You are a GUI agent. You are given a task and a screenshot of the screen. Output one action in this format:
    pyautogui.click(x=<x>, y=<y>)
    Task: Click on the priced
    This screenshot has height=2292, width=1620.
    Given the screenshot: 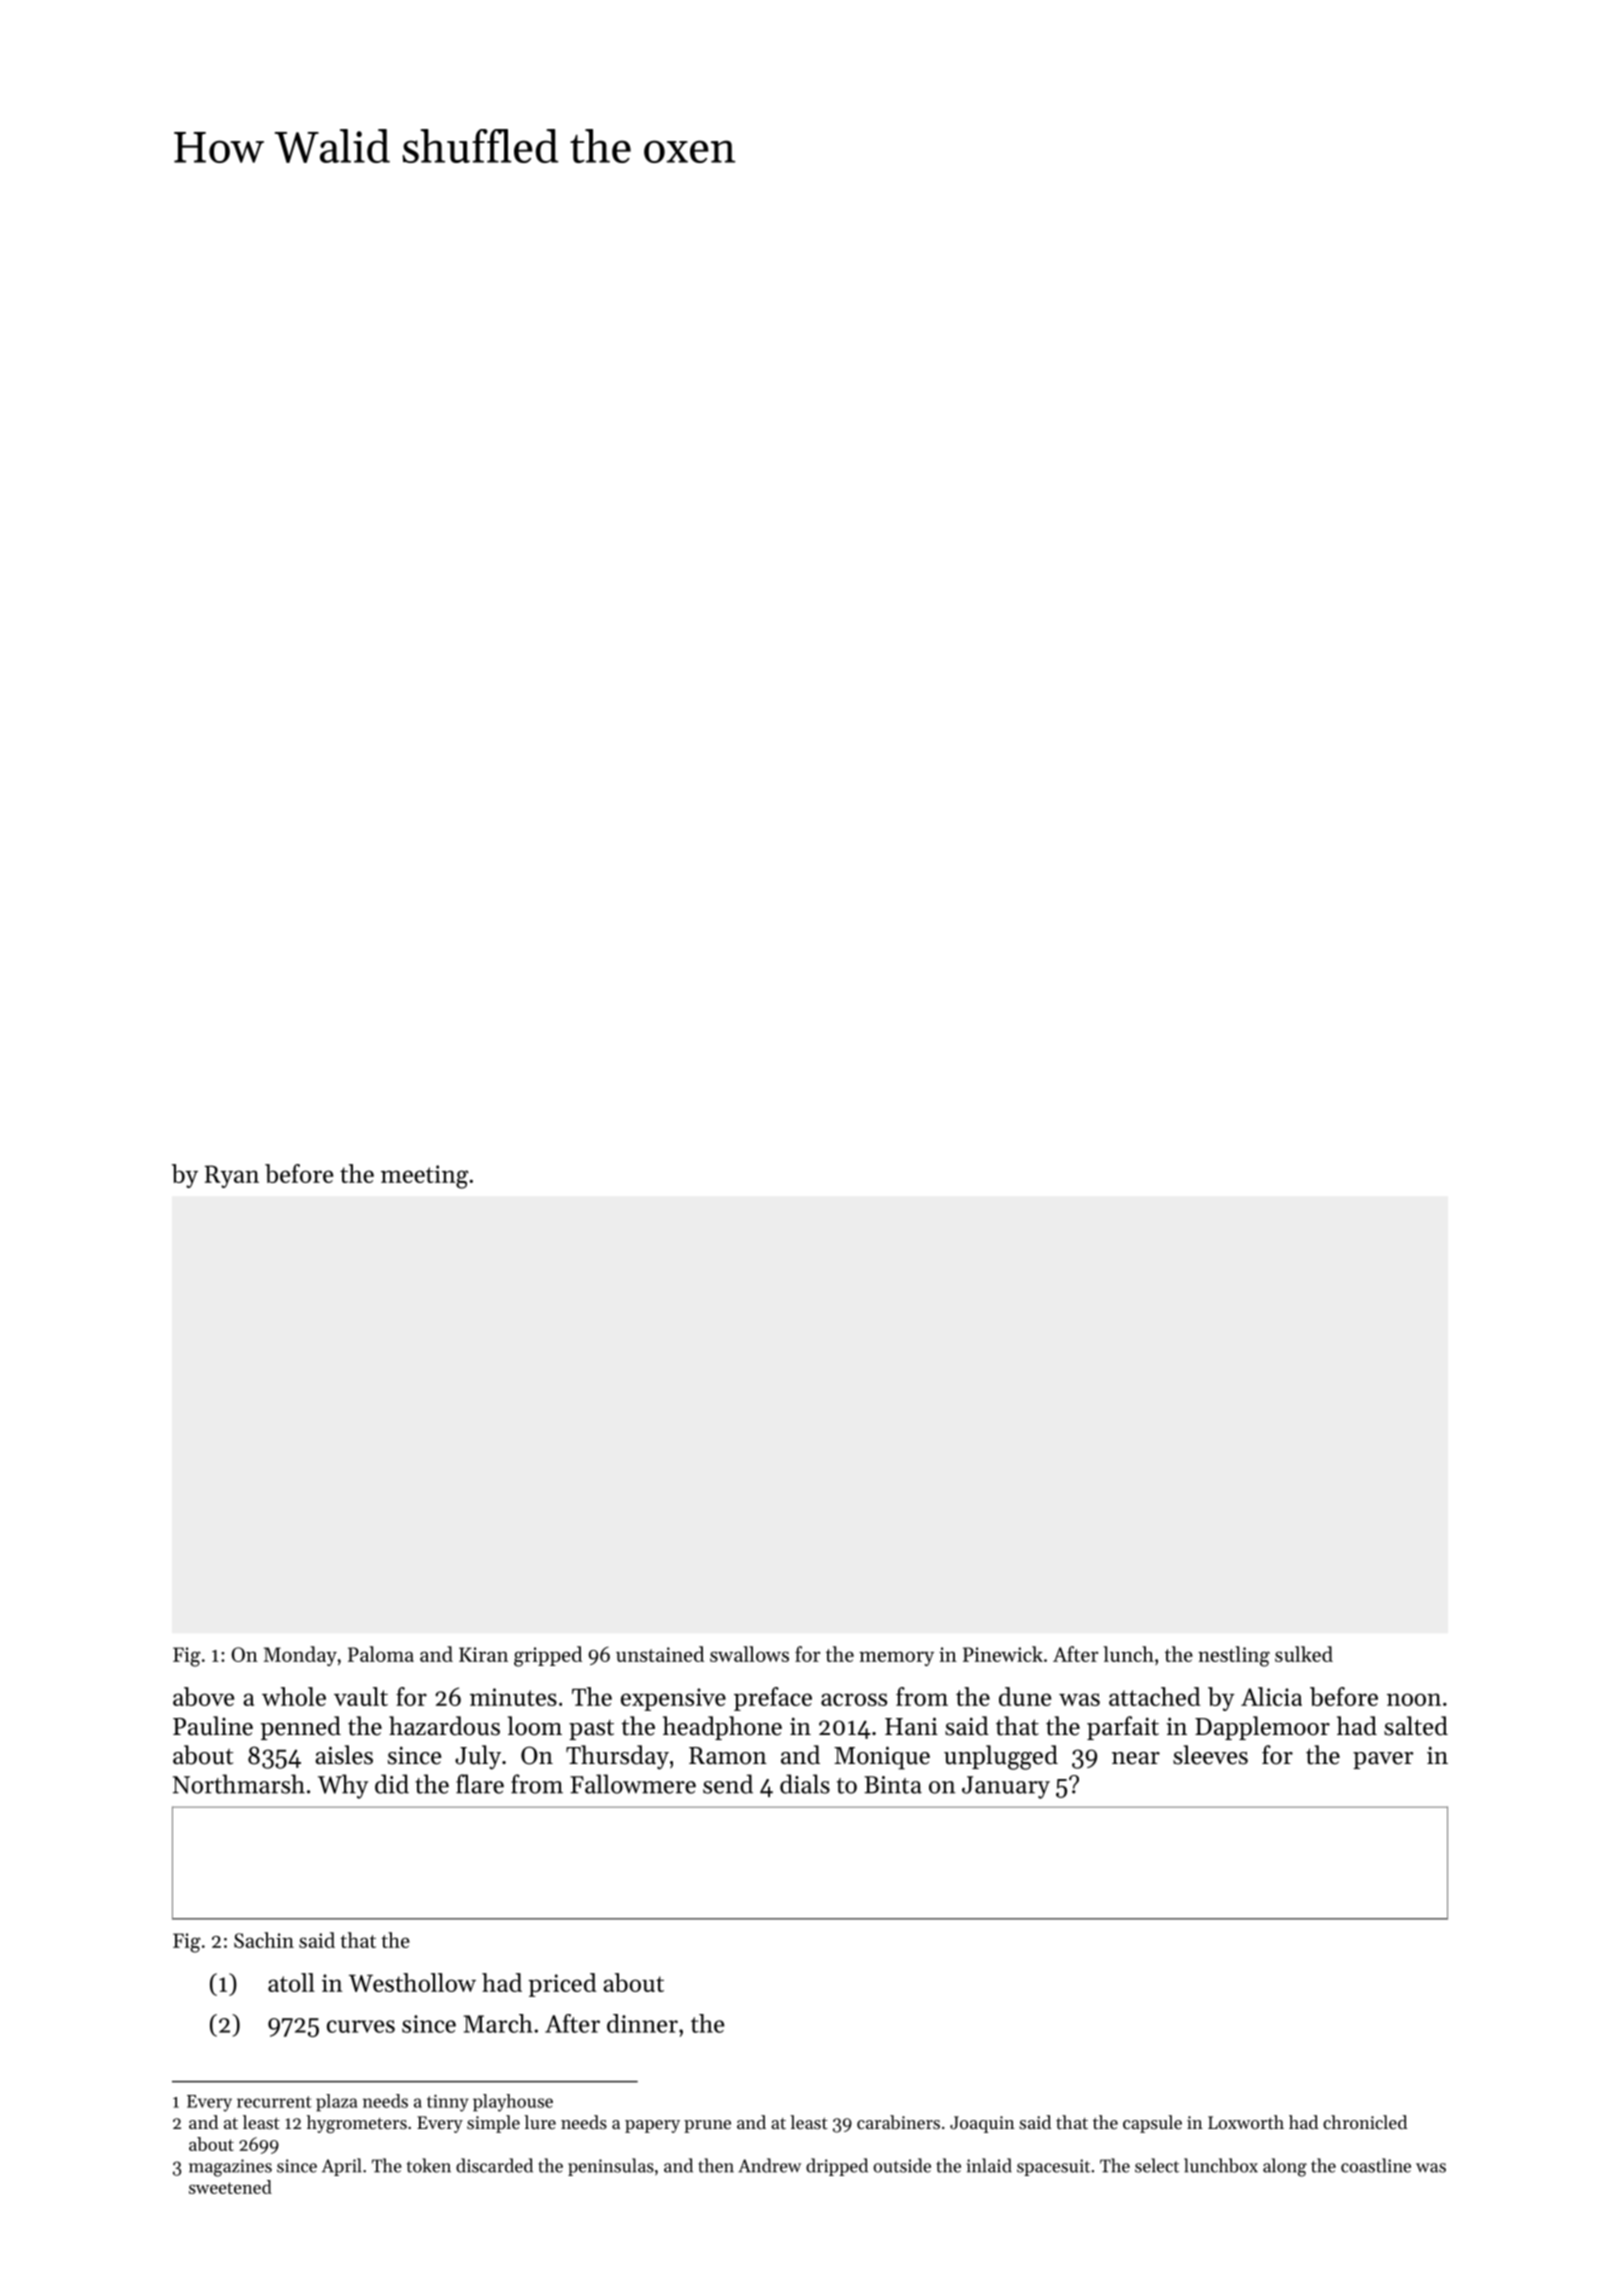 What is the action you would take?
    pyautogui.click(x=562, y=1985)
